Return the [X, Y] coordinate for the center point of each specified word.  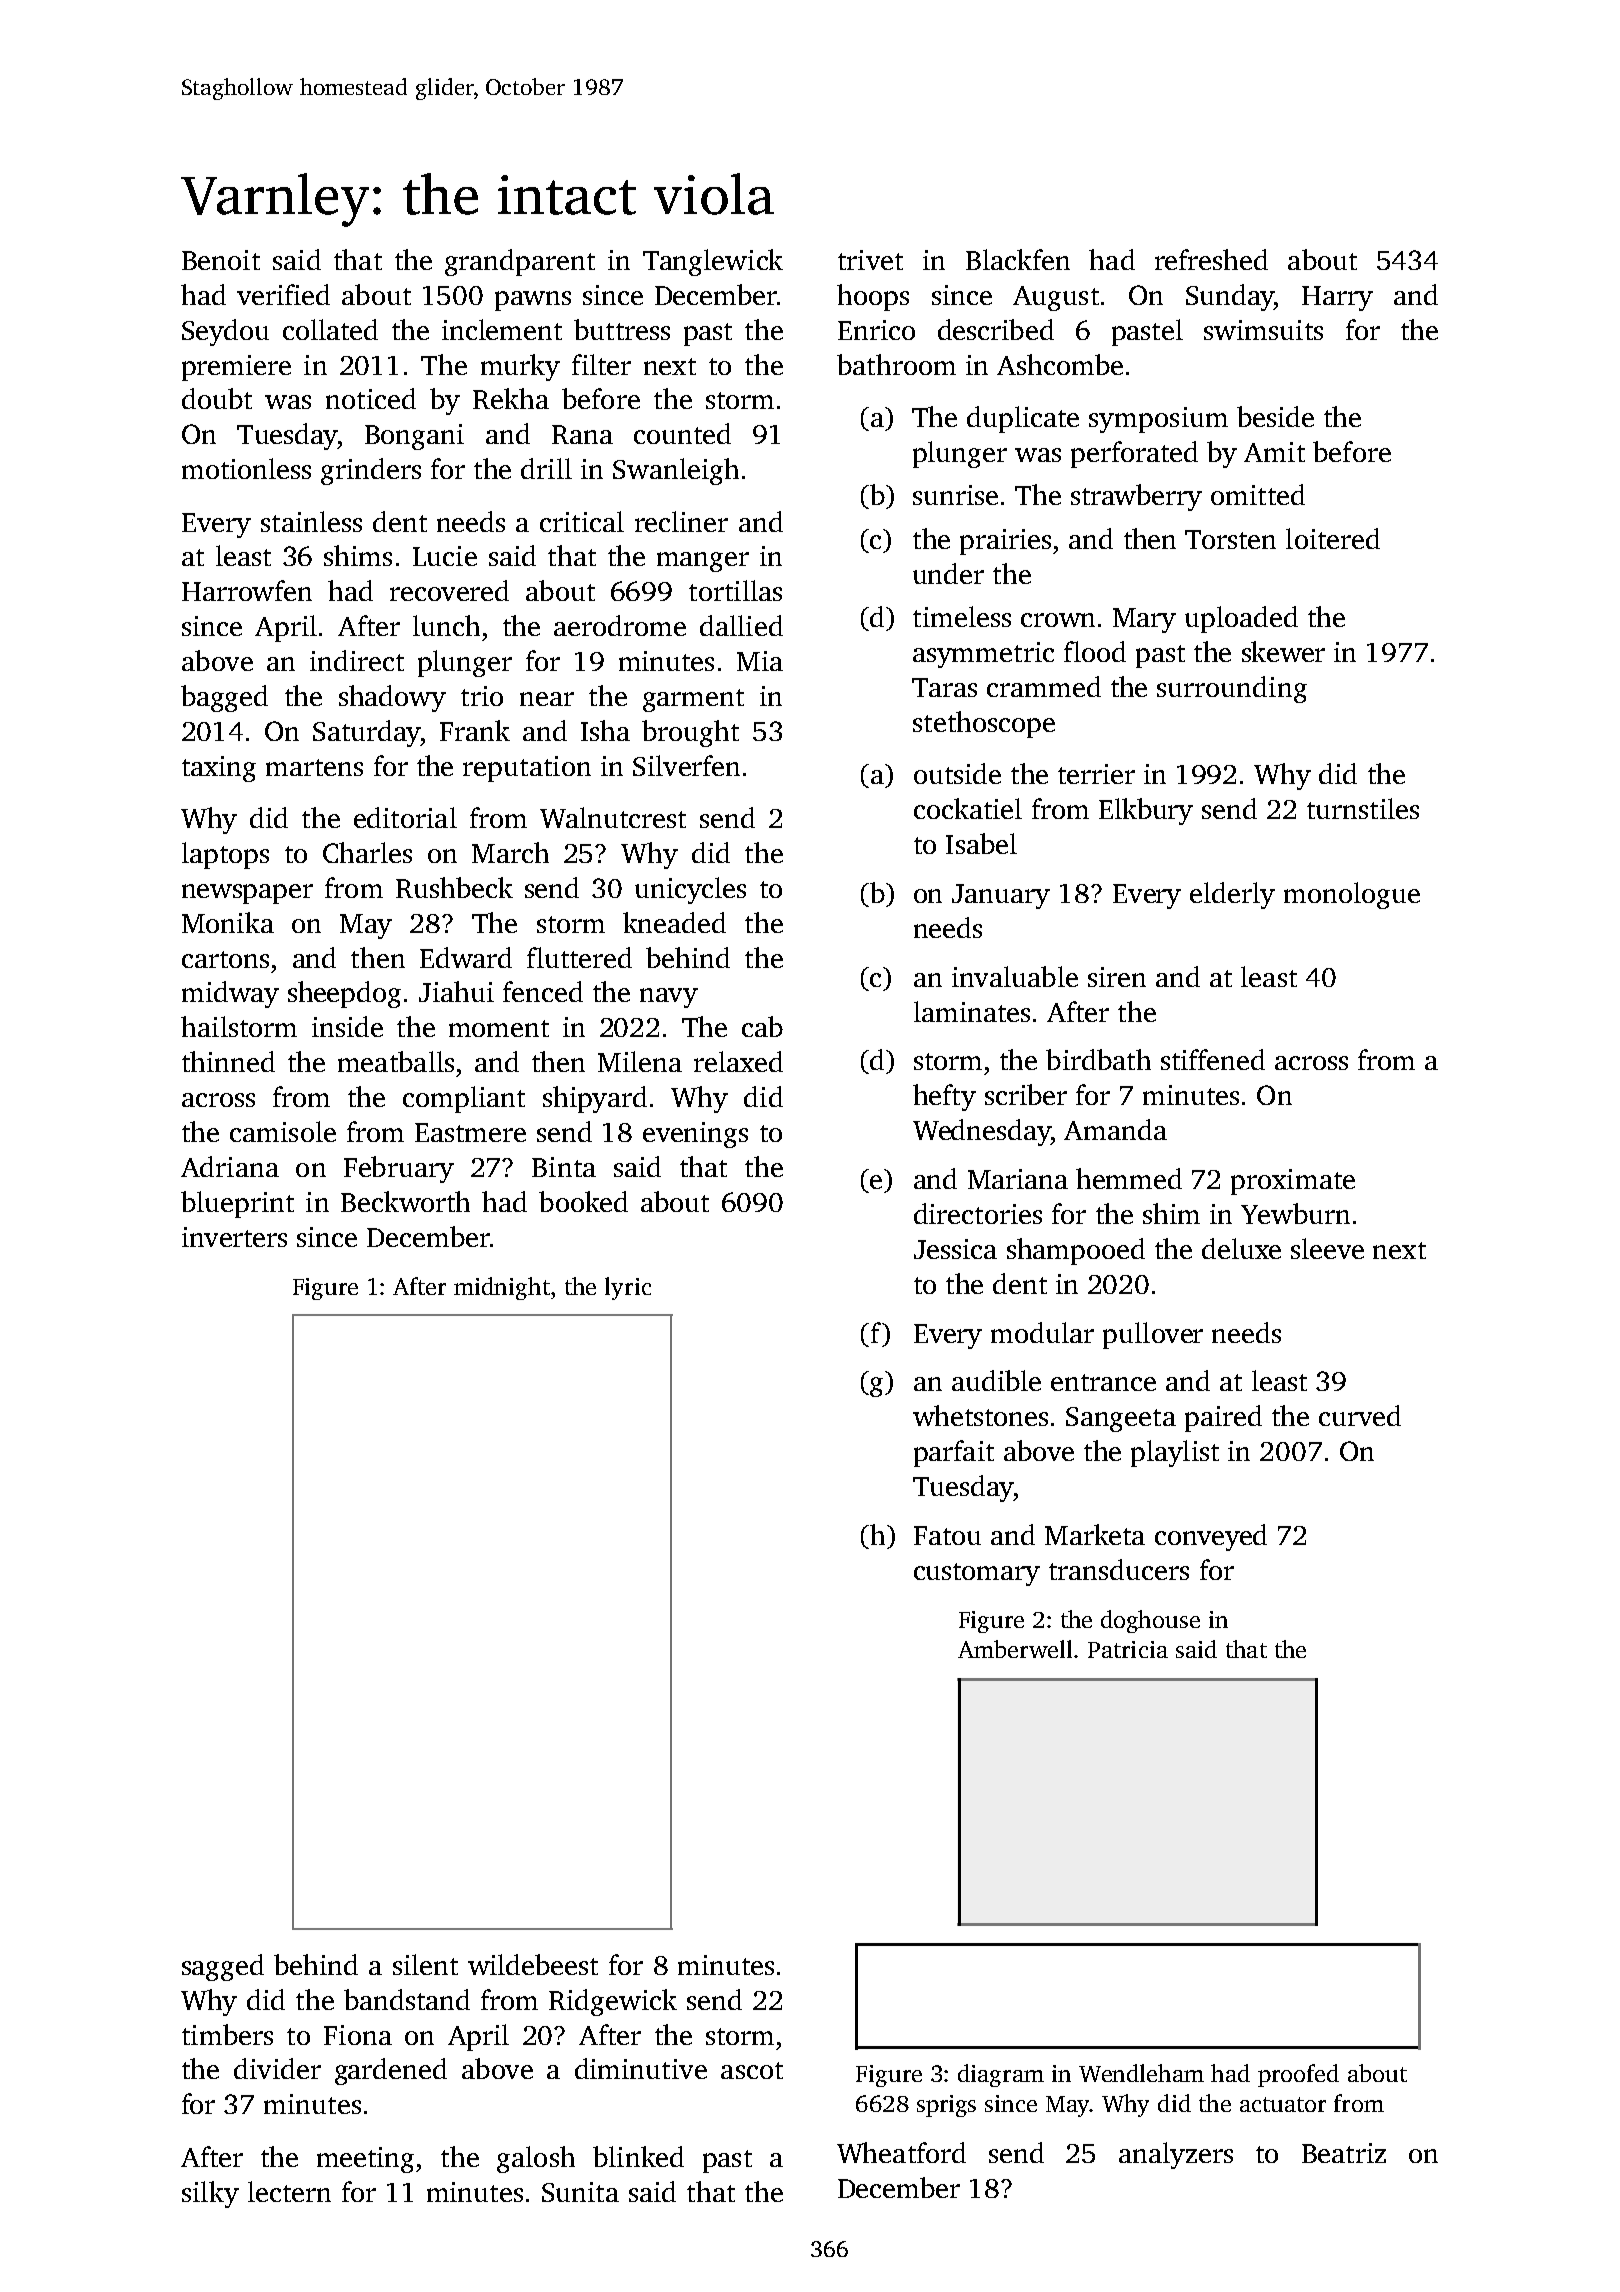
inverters [234, 1237]
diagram [1001, 2075]
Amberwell [1015, 1649]
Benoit [221, 260]
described [996, 329]
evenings [695, 1135]
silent [425, 1964]
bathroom [896, 364]
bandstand [407, 1999]
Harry [1337, 298]
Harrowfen [247, 590]
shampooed [1076, 1251]
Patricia [1128, 1649]
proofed [1298, 2075]
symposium [1158, 420]
